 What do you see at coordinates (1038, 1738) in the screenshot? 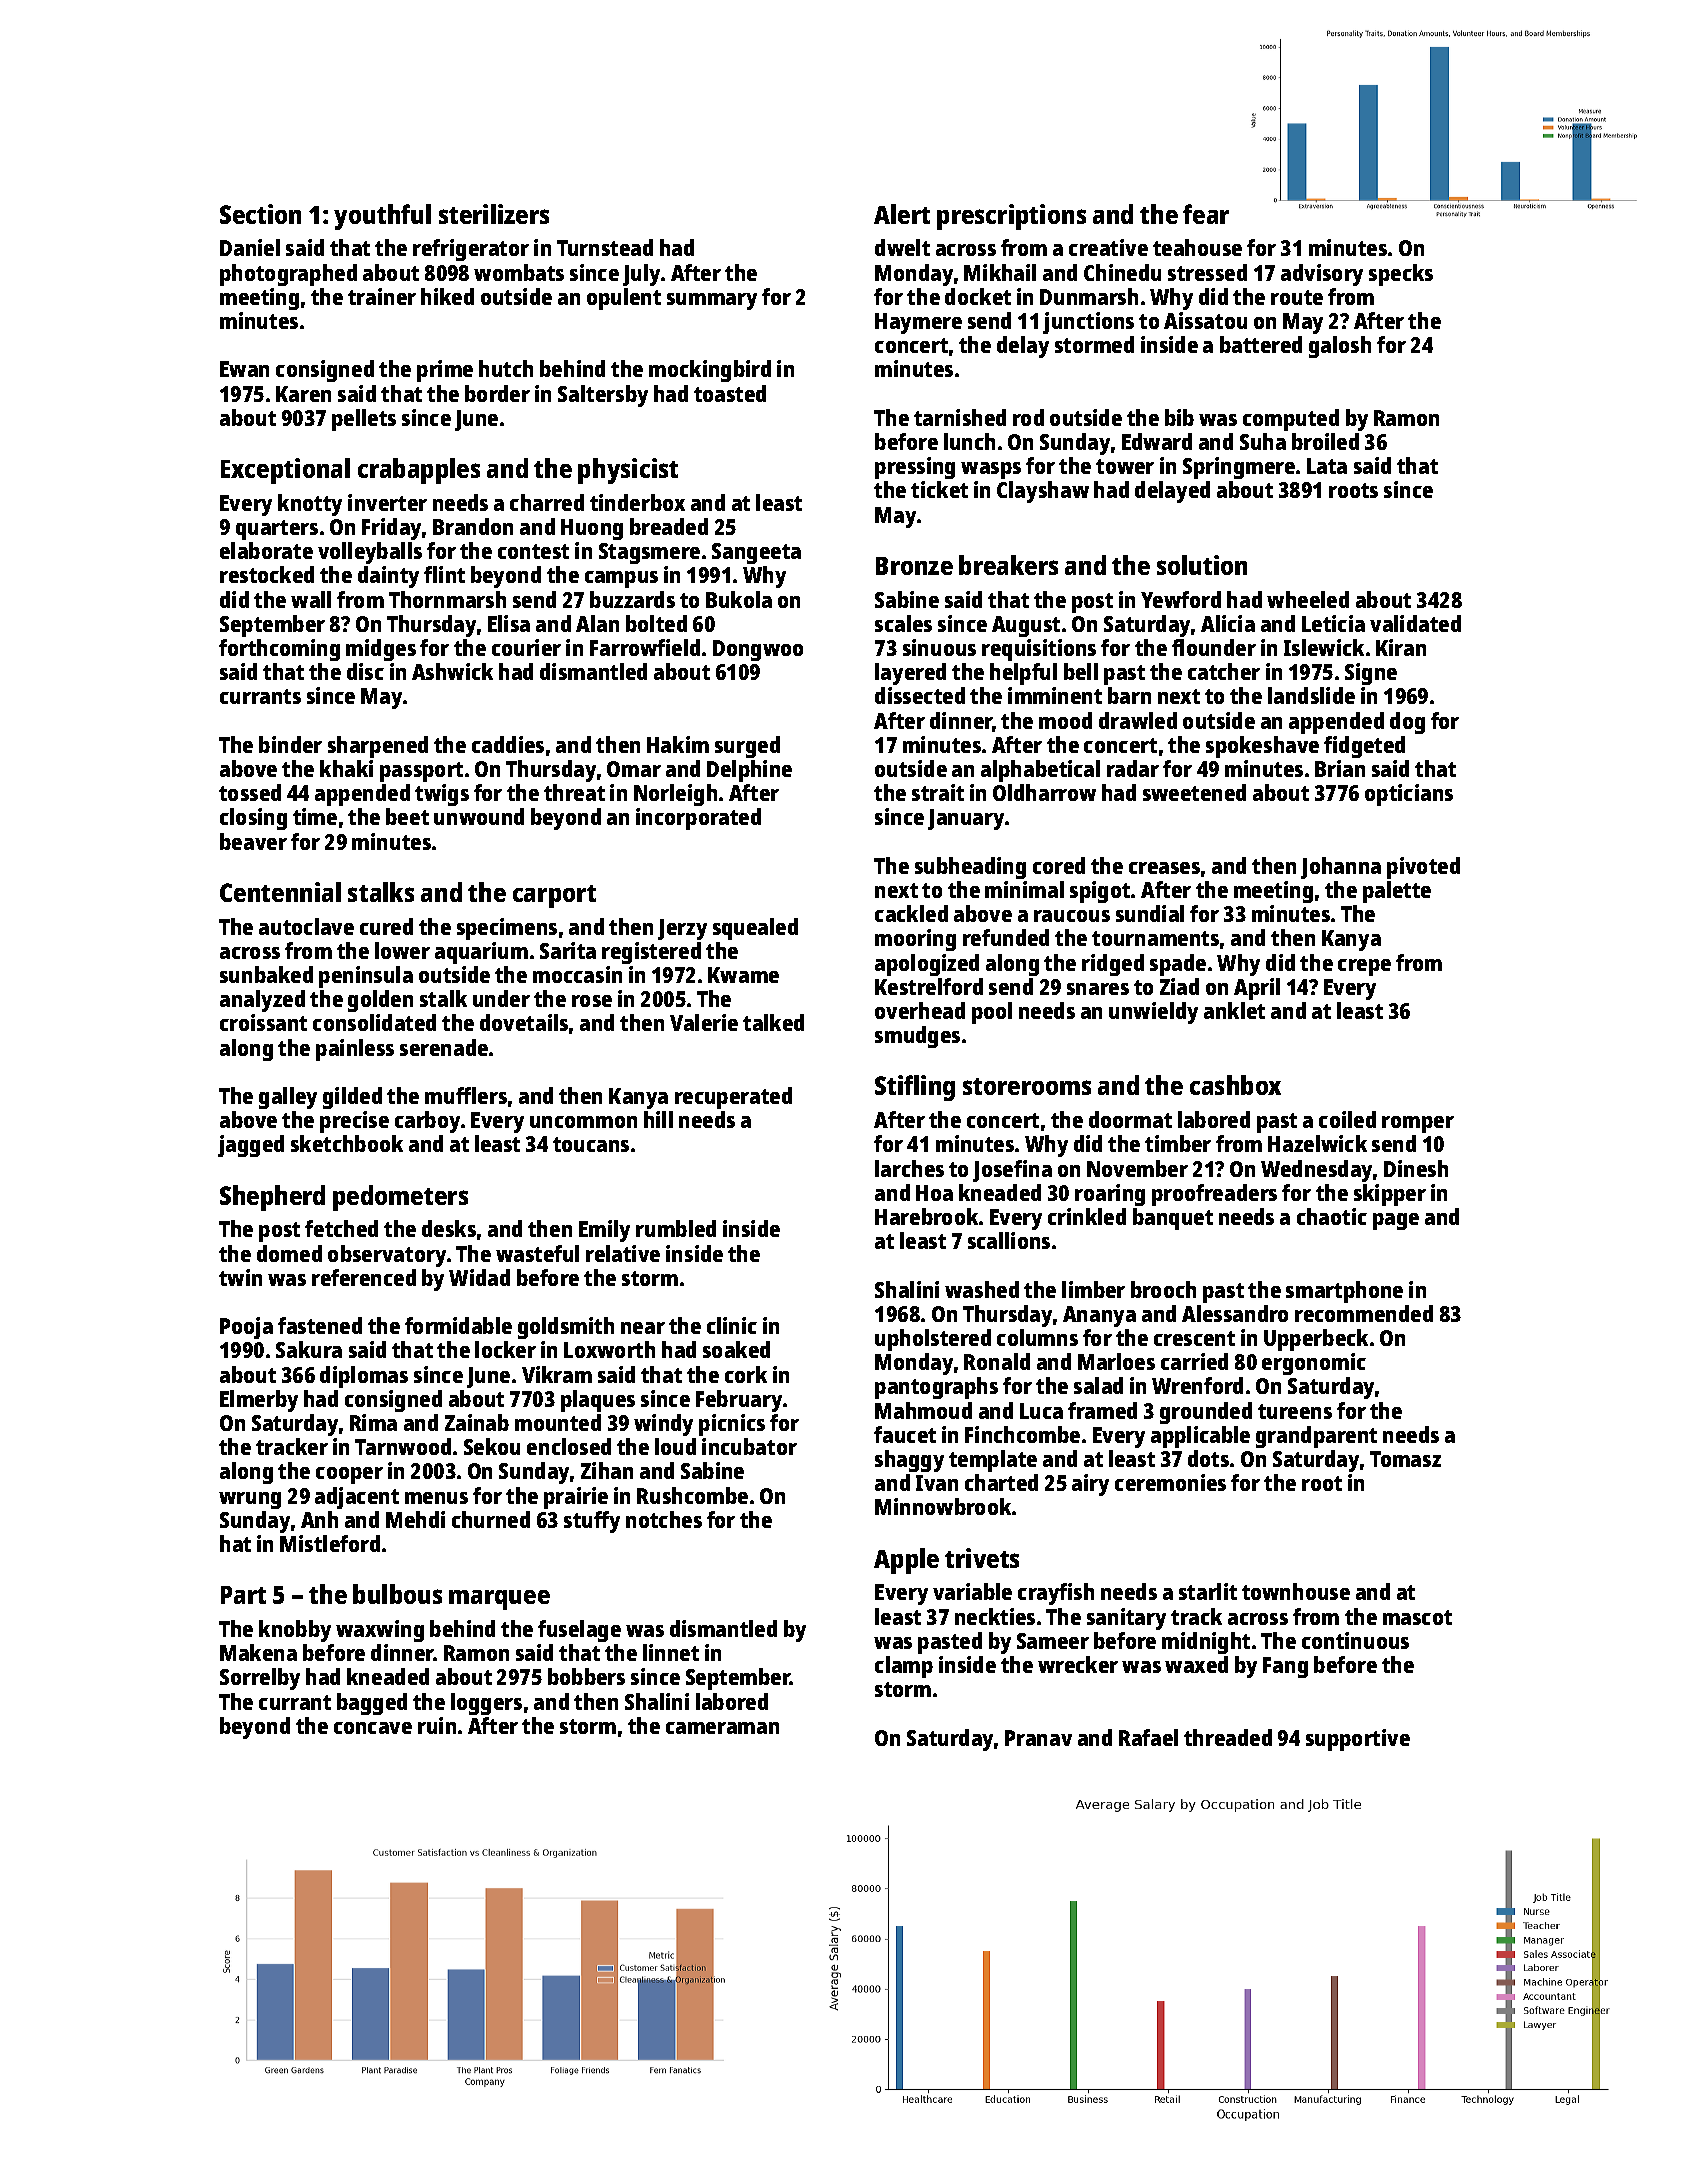
I see `Pranav` at bounding box center [1038, 1738].
